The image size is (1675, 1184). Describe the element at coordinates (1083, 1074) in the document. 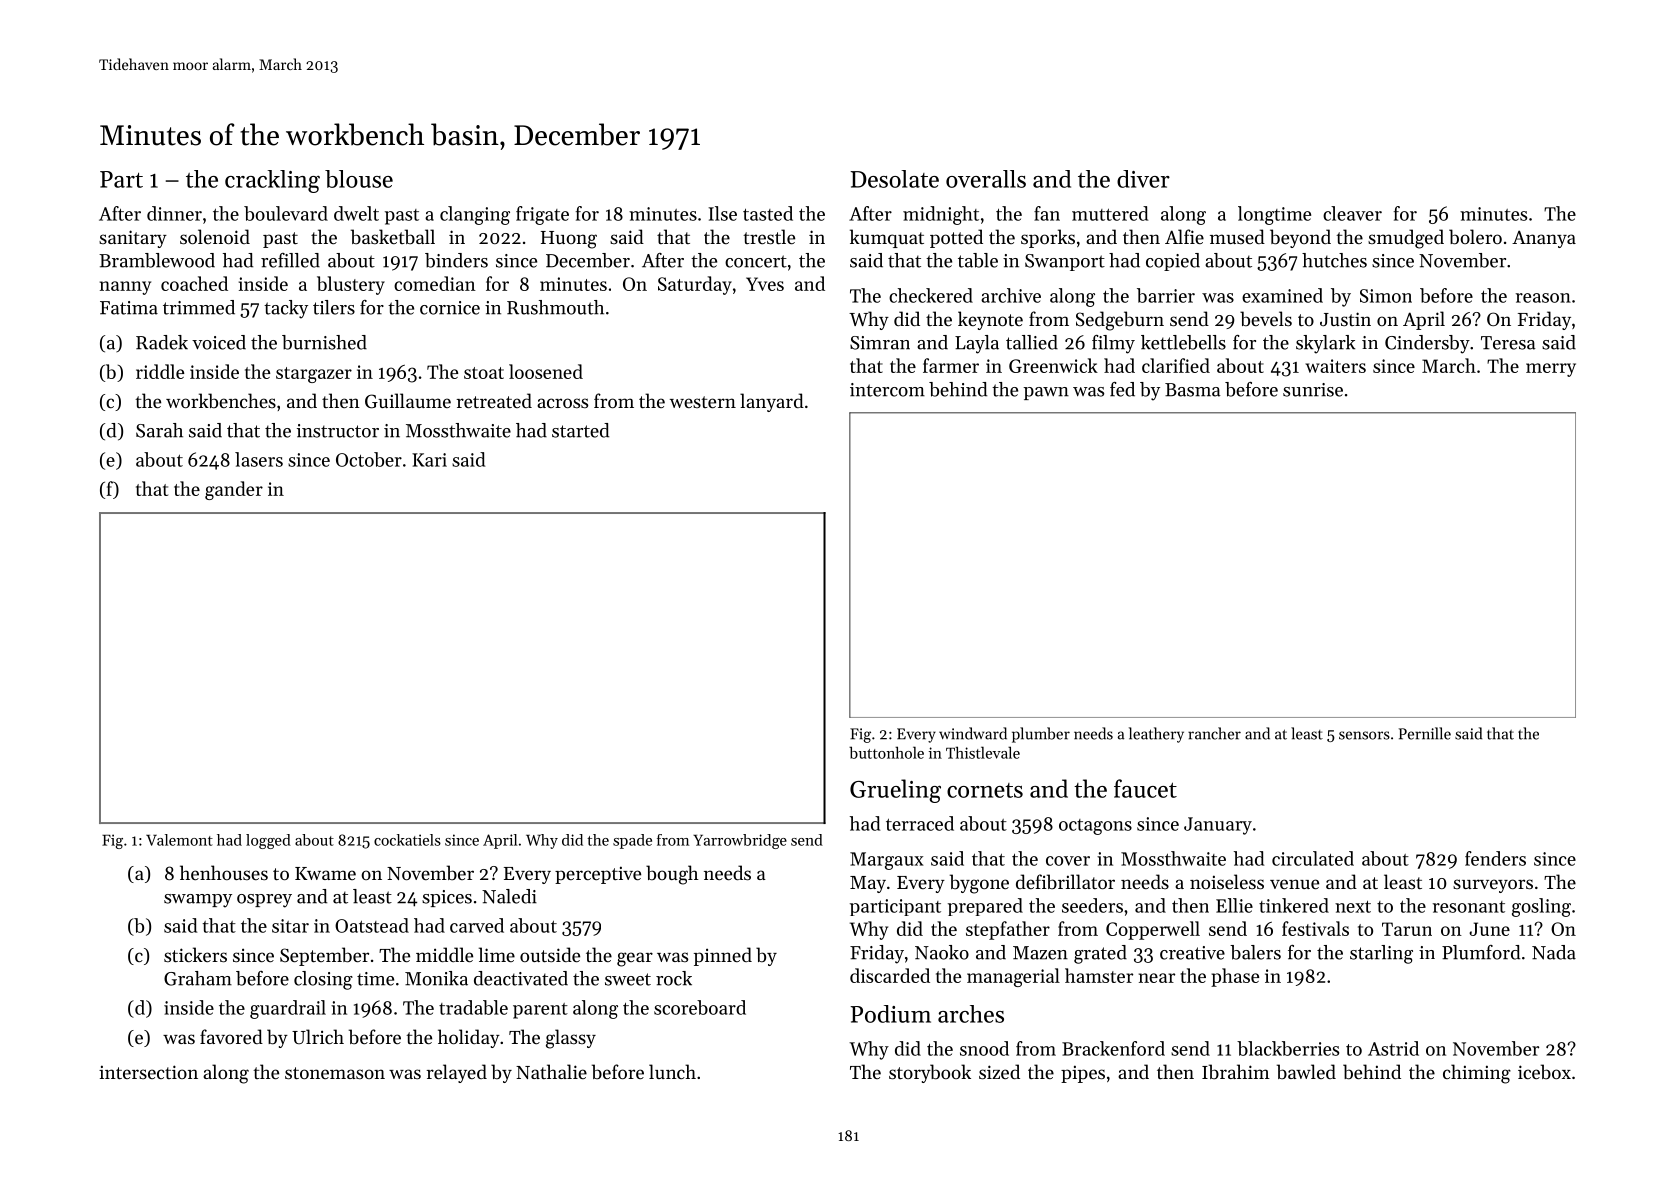

I see `pipes` at that location.
